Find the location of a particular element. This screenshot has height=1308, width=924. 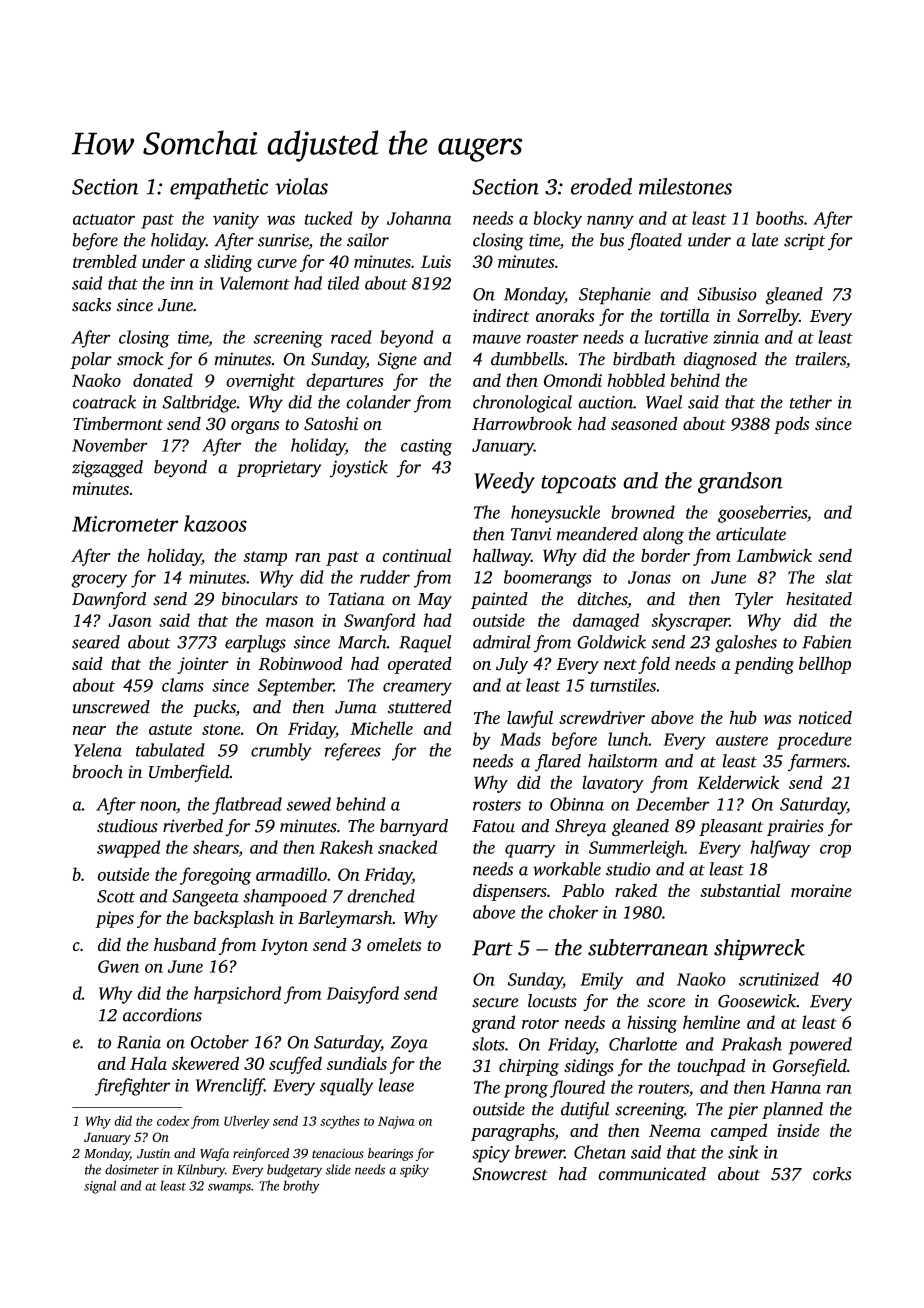

gooseberries is located at coordinates (762, 514).
